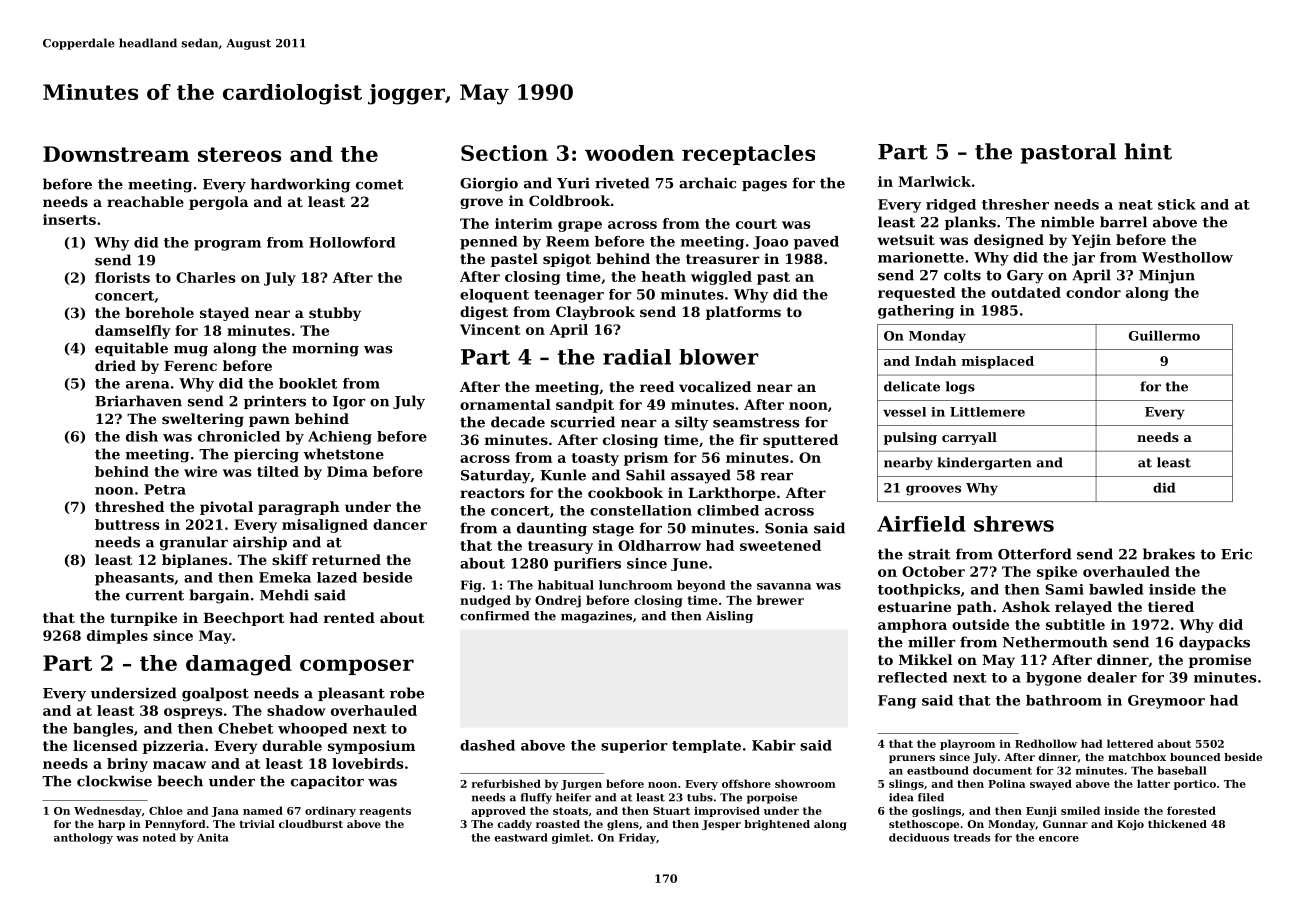  What do you see at coordinates (984, 463) in the screenshot?
I see `kindergarten` at bounding box center [984, 463].
